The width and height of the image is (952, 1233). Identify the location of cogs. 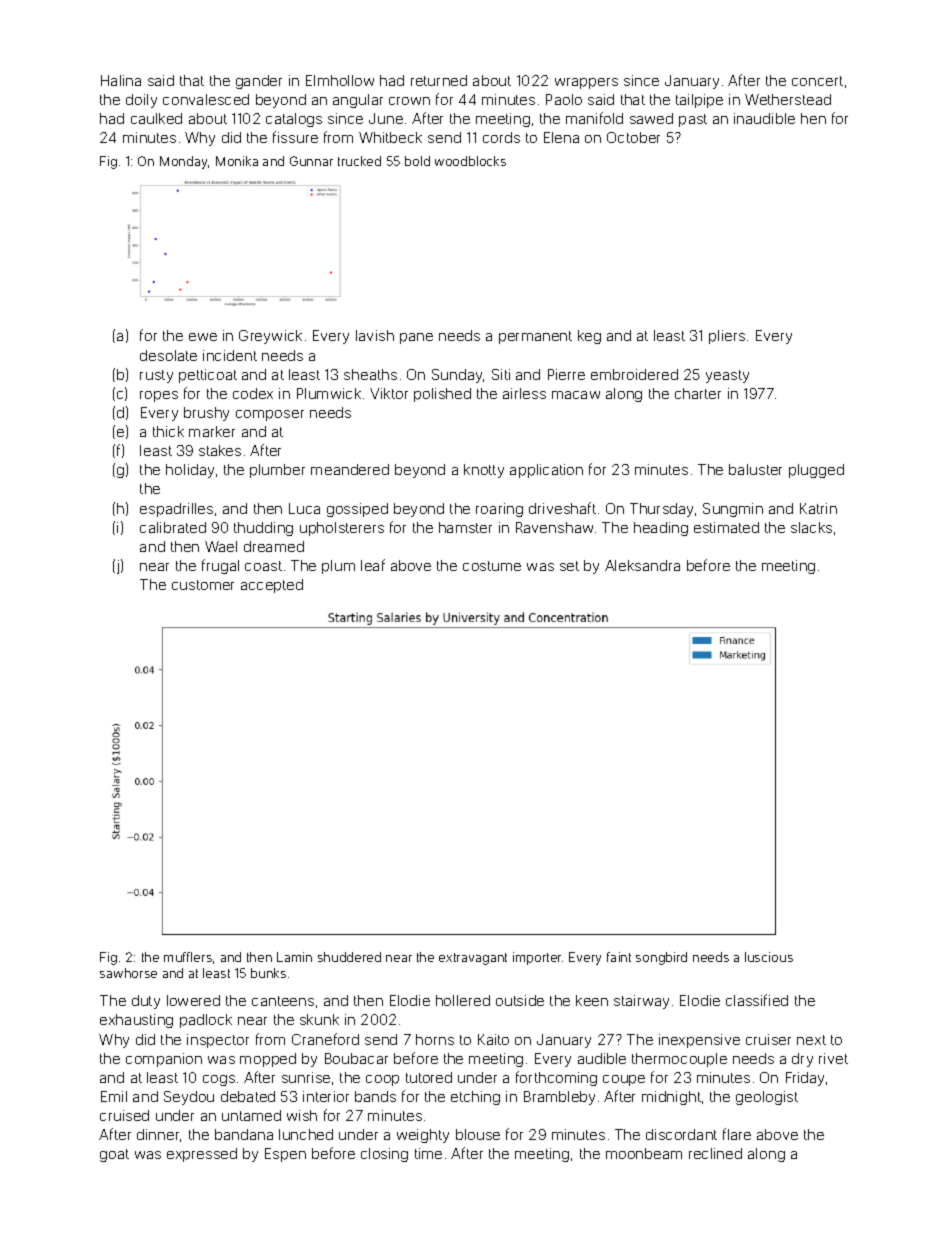
(219, 1080).
